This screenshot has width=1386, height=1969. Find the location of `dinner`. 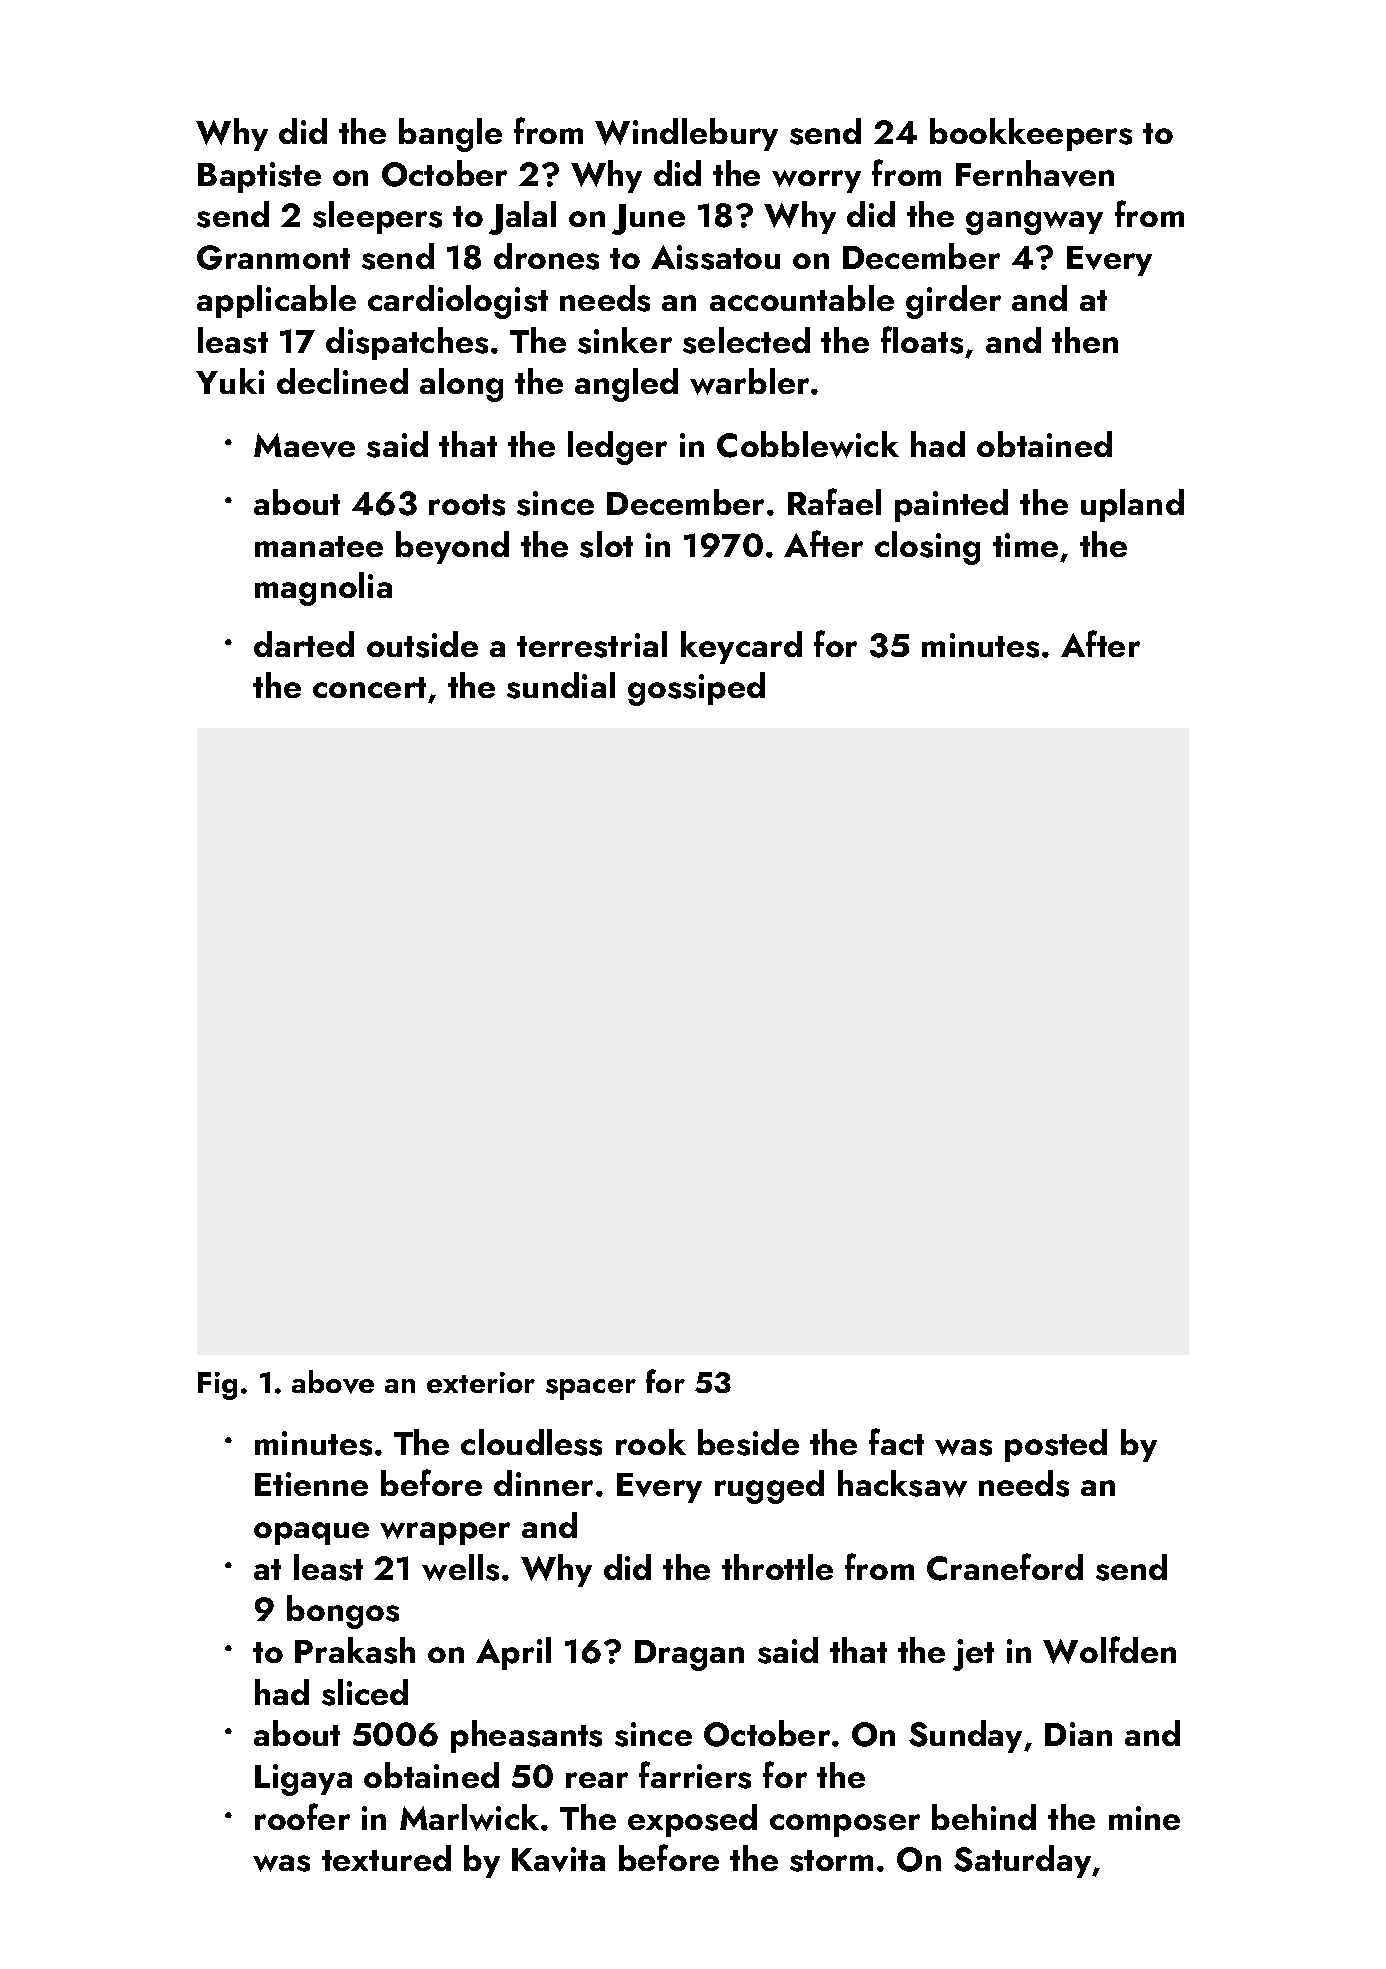

dinner is located at coordinates (543, 1483).
